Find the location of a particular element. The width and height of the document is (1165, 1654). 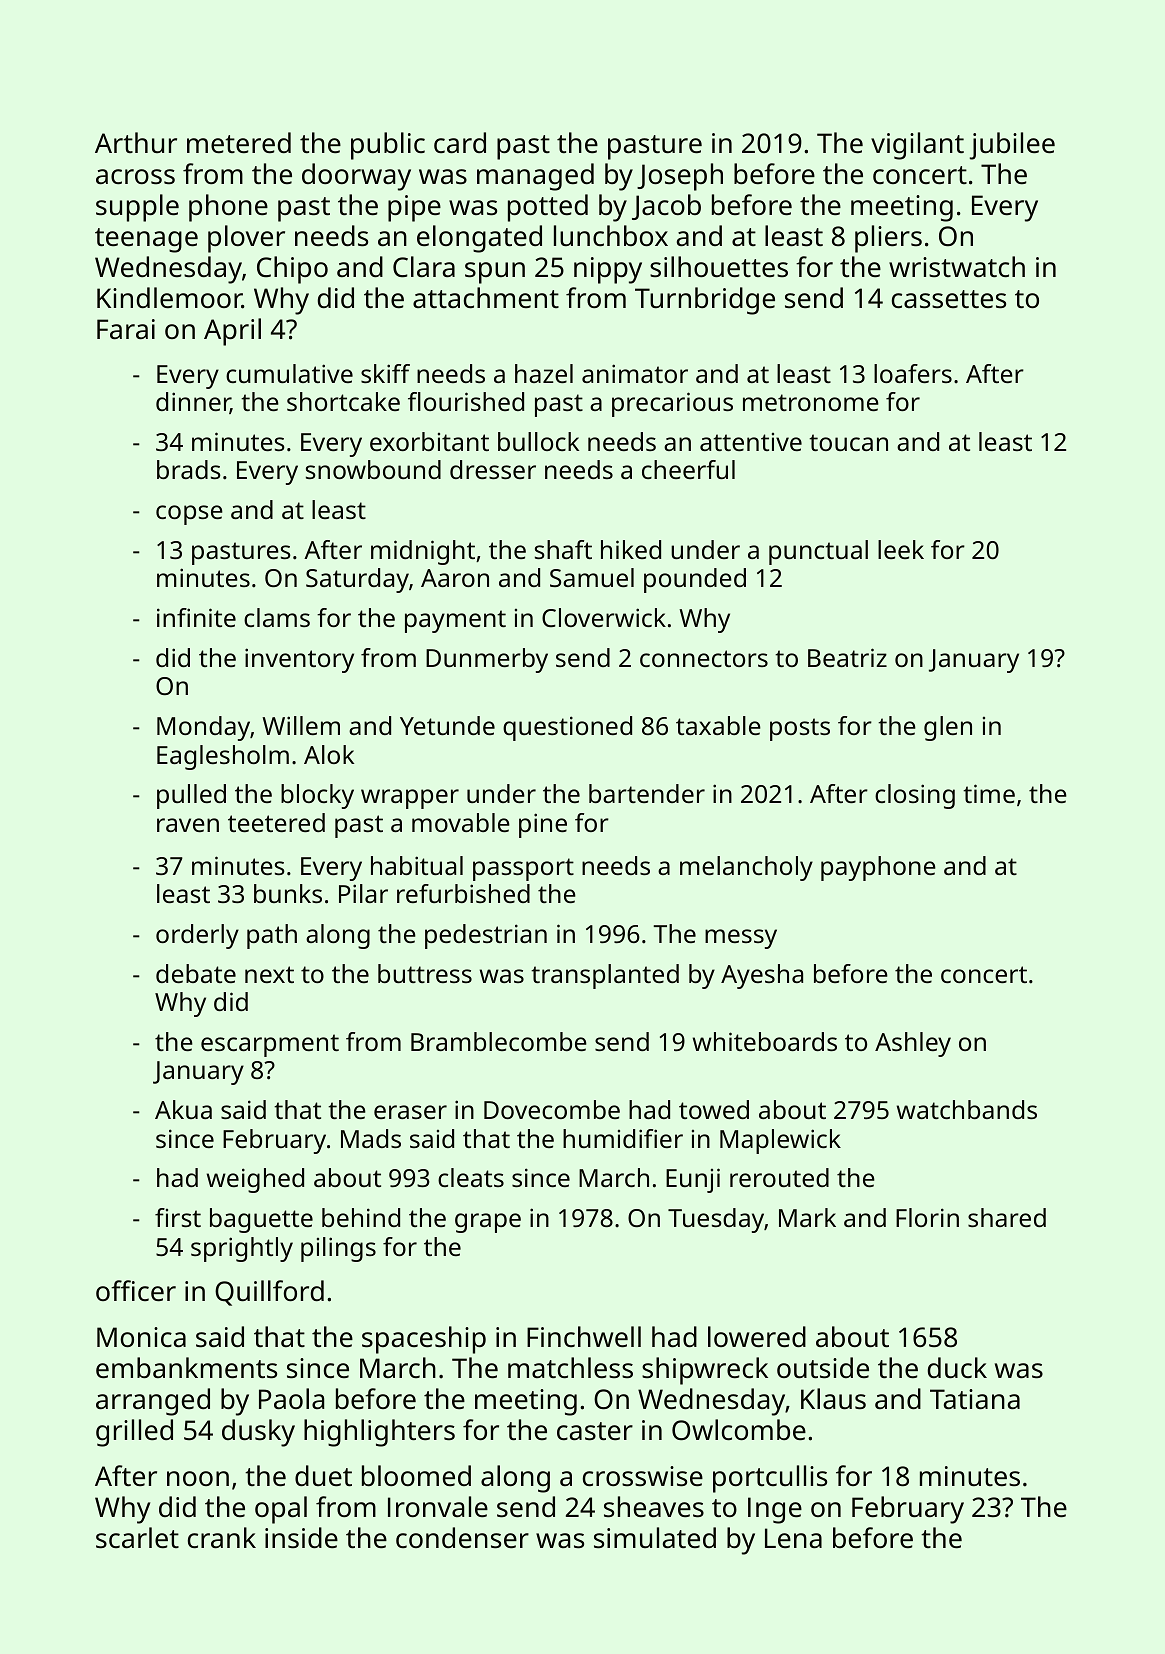

Finchwell is located at coordinates (584, 1337).
